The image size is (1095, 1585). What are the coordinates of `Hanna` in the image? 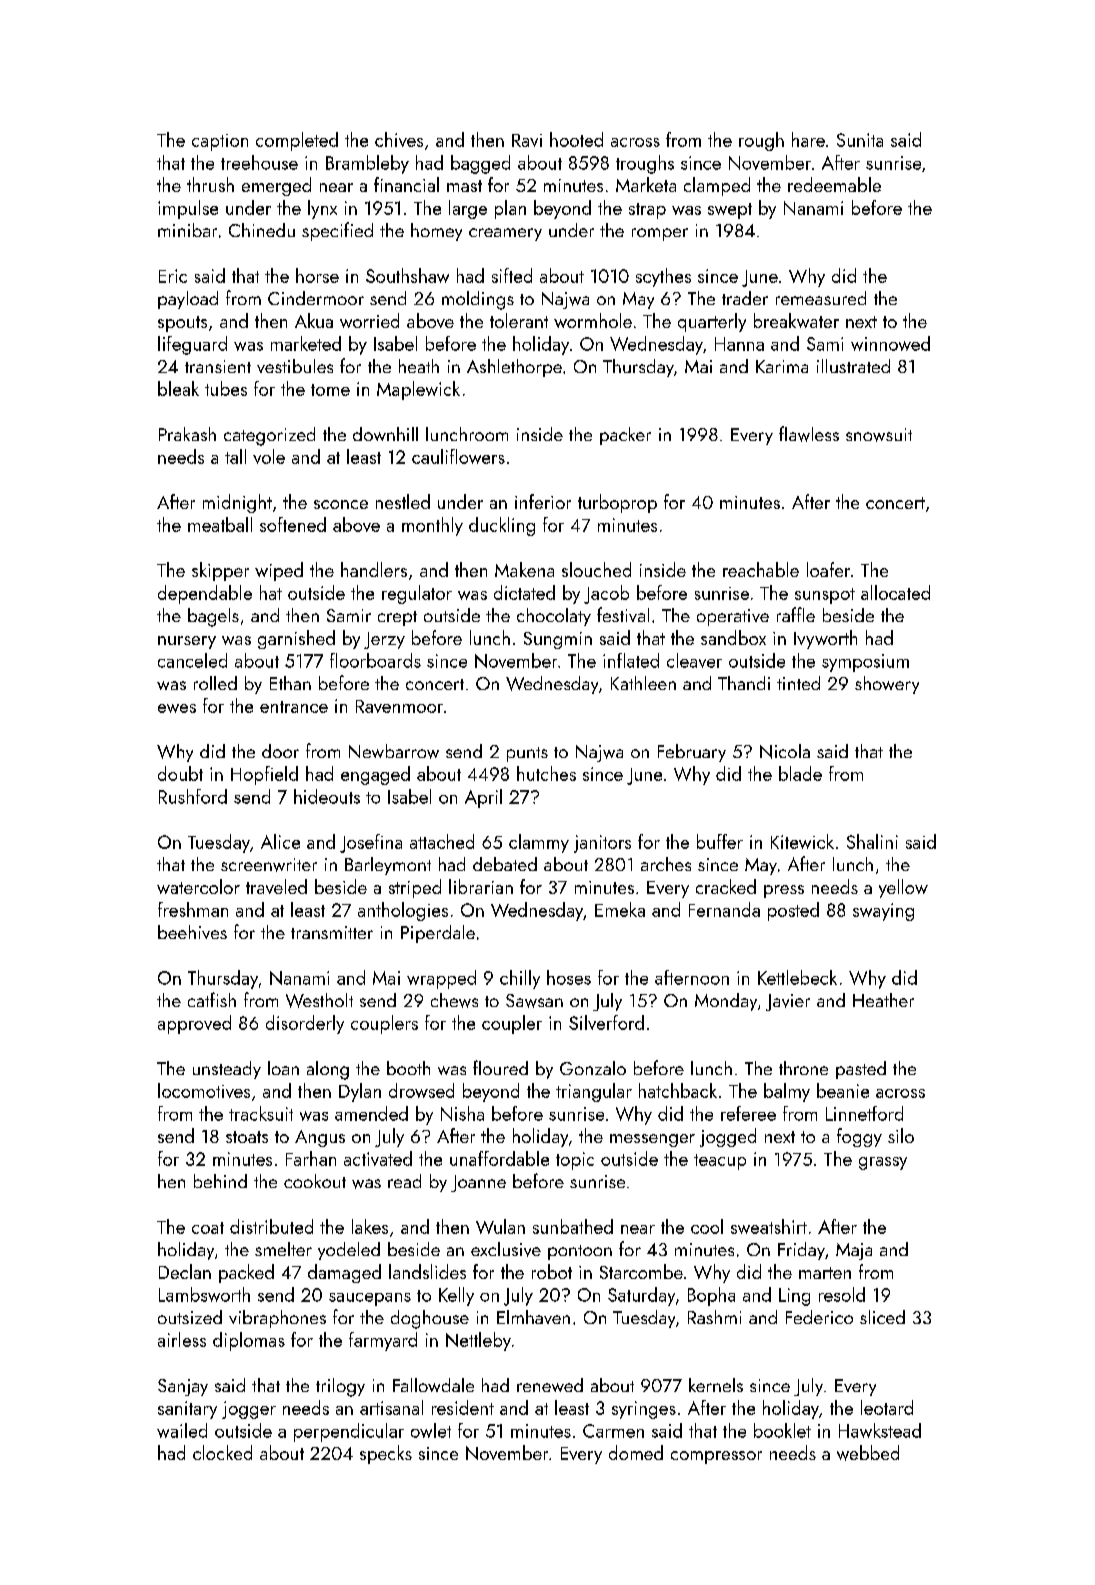 It's located at (739, 344).
